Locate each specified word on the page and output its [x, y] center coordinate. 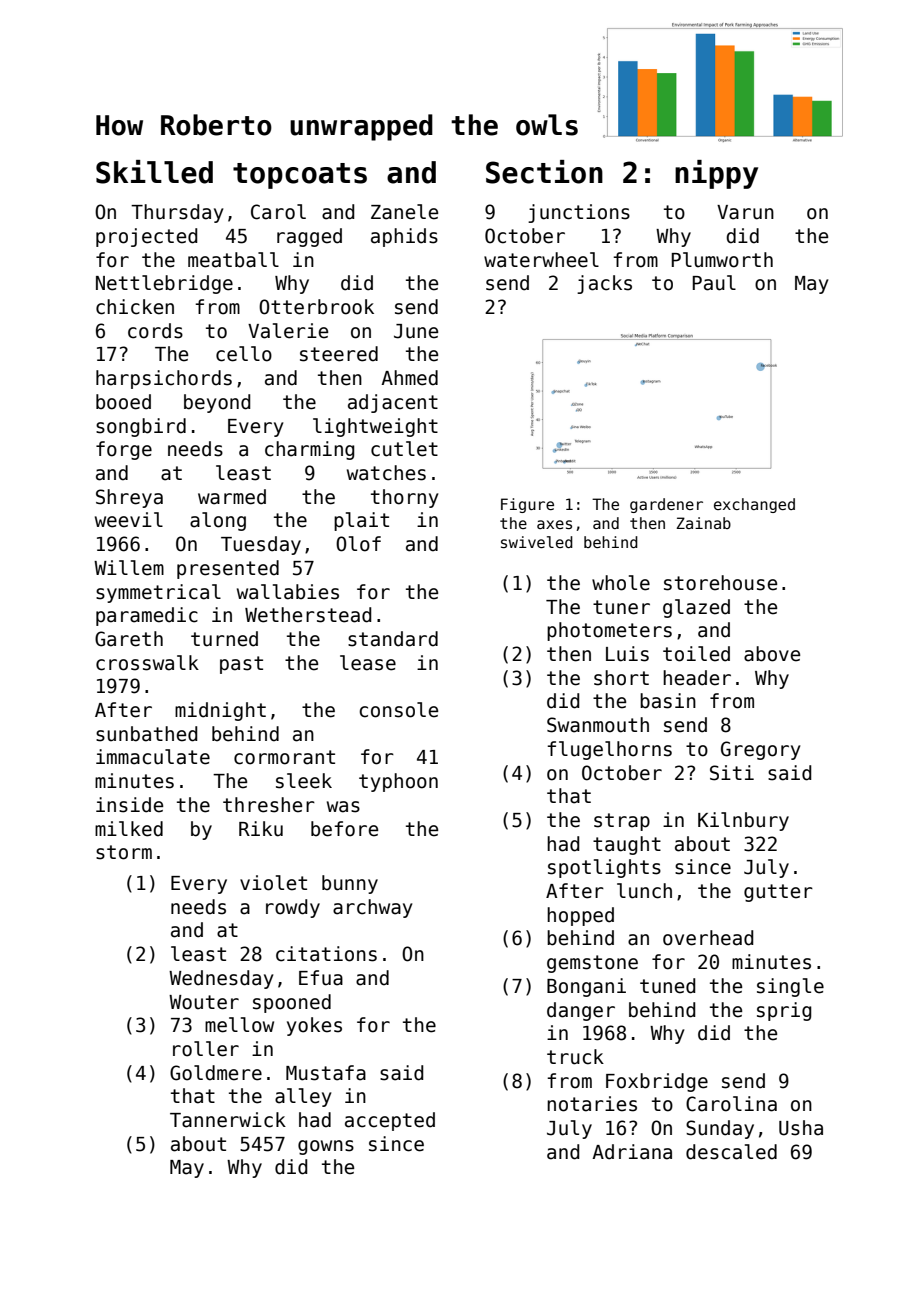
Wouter [204, 1002]
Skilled [154, 172]
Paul [714, 283]
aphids [404, 237]
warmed [232, 497]
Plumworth [722, 260]
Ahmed [409, 378]
